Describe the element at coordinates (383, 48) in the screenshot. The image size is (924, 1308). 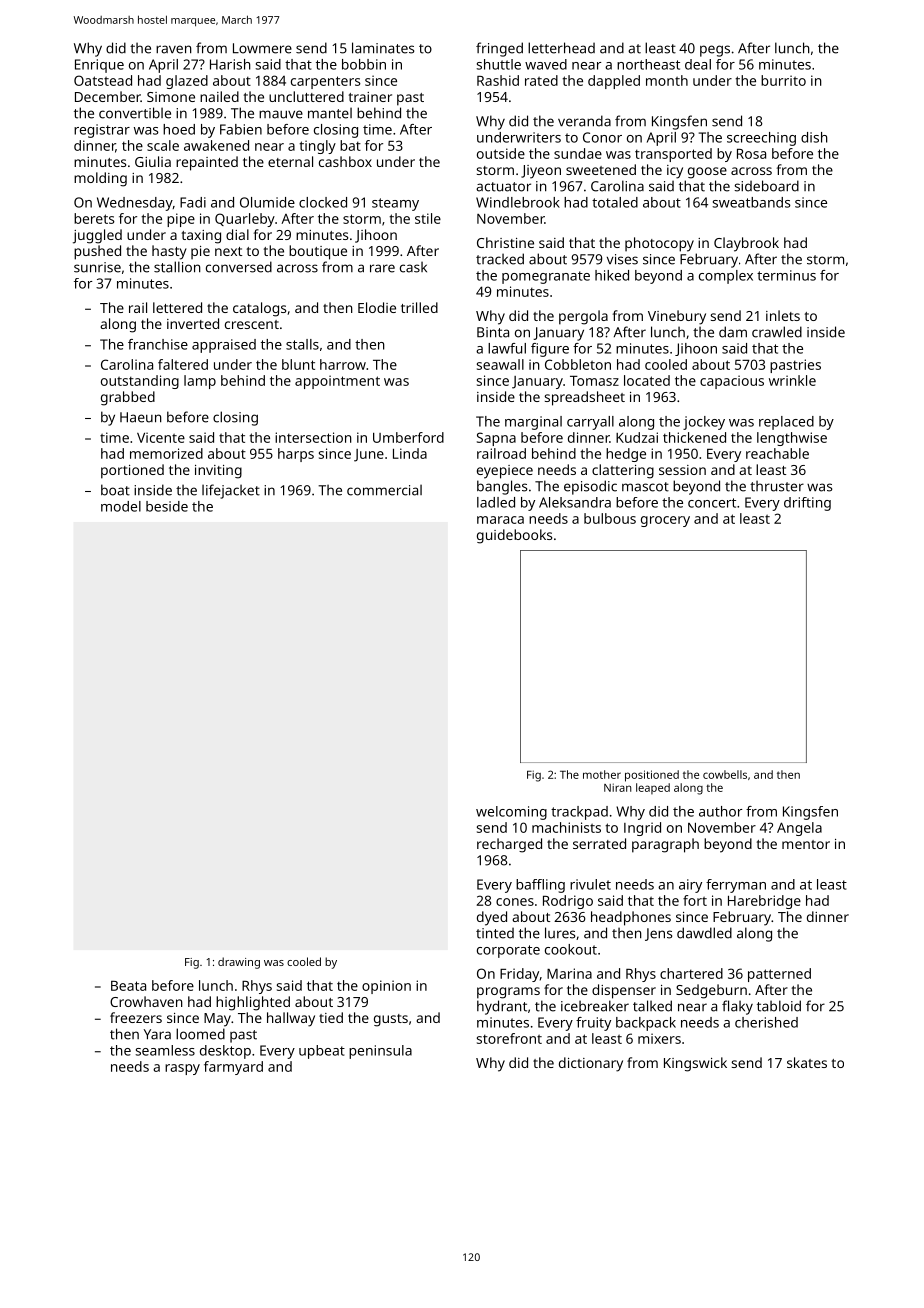
I see `laminates` at that location.
